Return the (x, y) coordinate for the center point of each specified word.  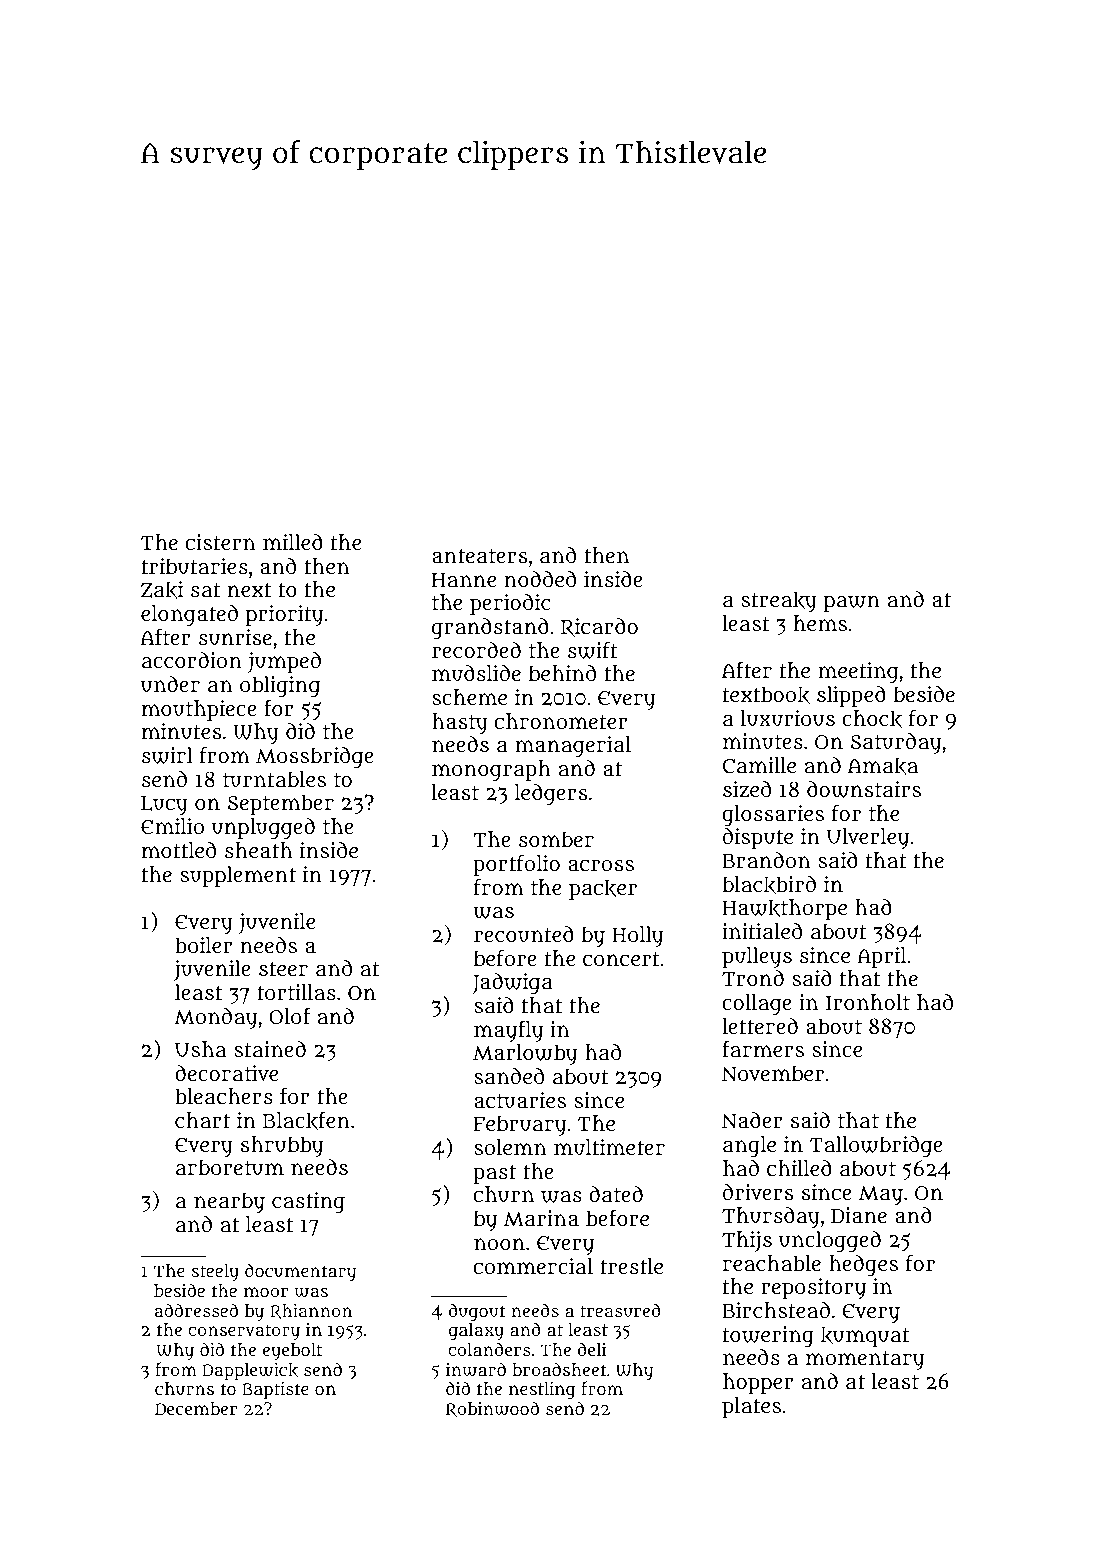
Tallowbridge (876, 1147)
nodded (540, 579)
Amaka (883, 766)
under (170, 684)
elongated (189, 616)
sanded (509, 1076)
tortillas (296, 992)
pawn (852, 603)
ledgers (551, 795)
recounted (524, 934)
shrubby (282, 1146)
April (881, 957)
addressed (196, 1310)
